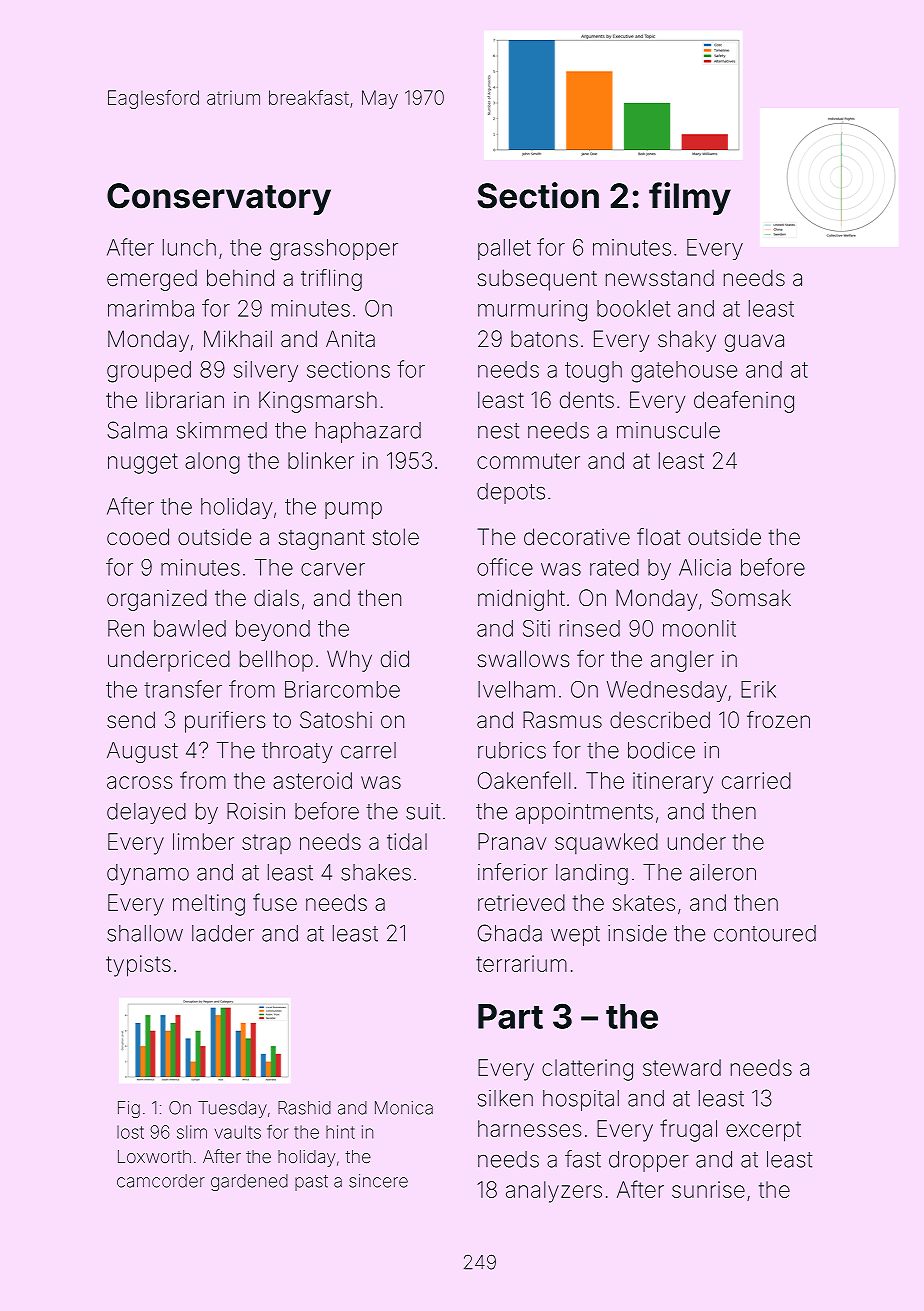 The height and width of the page is (1311, 924). What do you see at coordinates (660, 278) in the page?
I see `newsstand` at bounding box center [660, 278].
